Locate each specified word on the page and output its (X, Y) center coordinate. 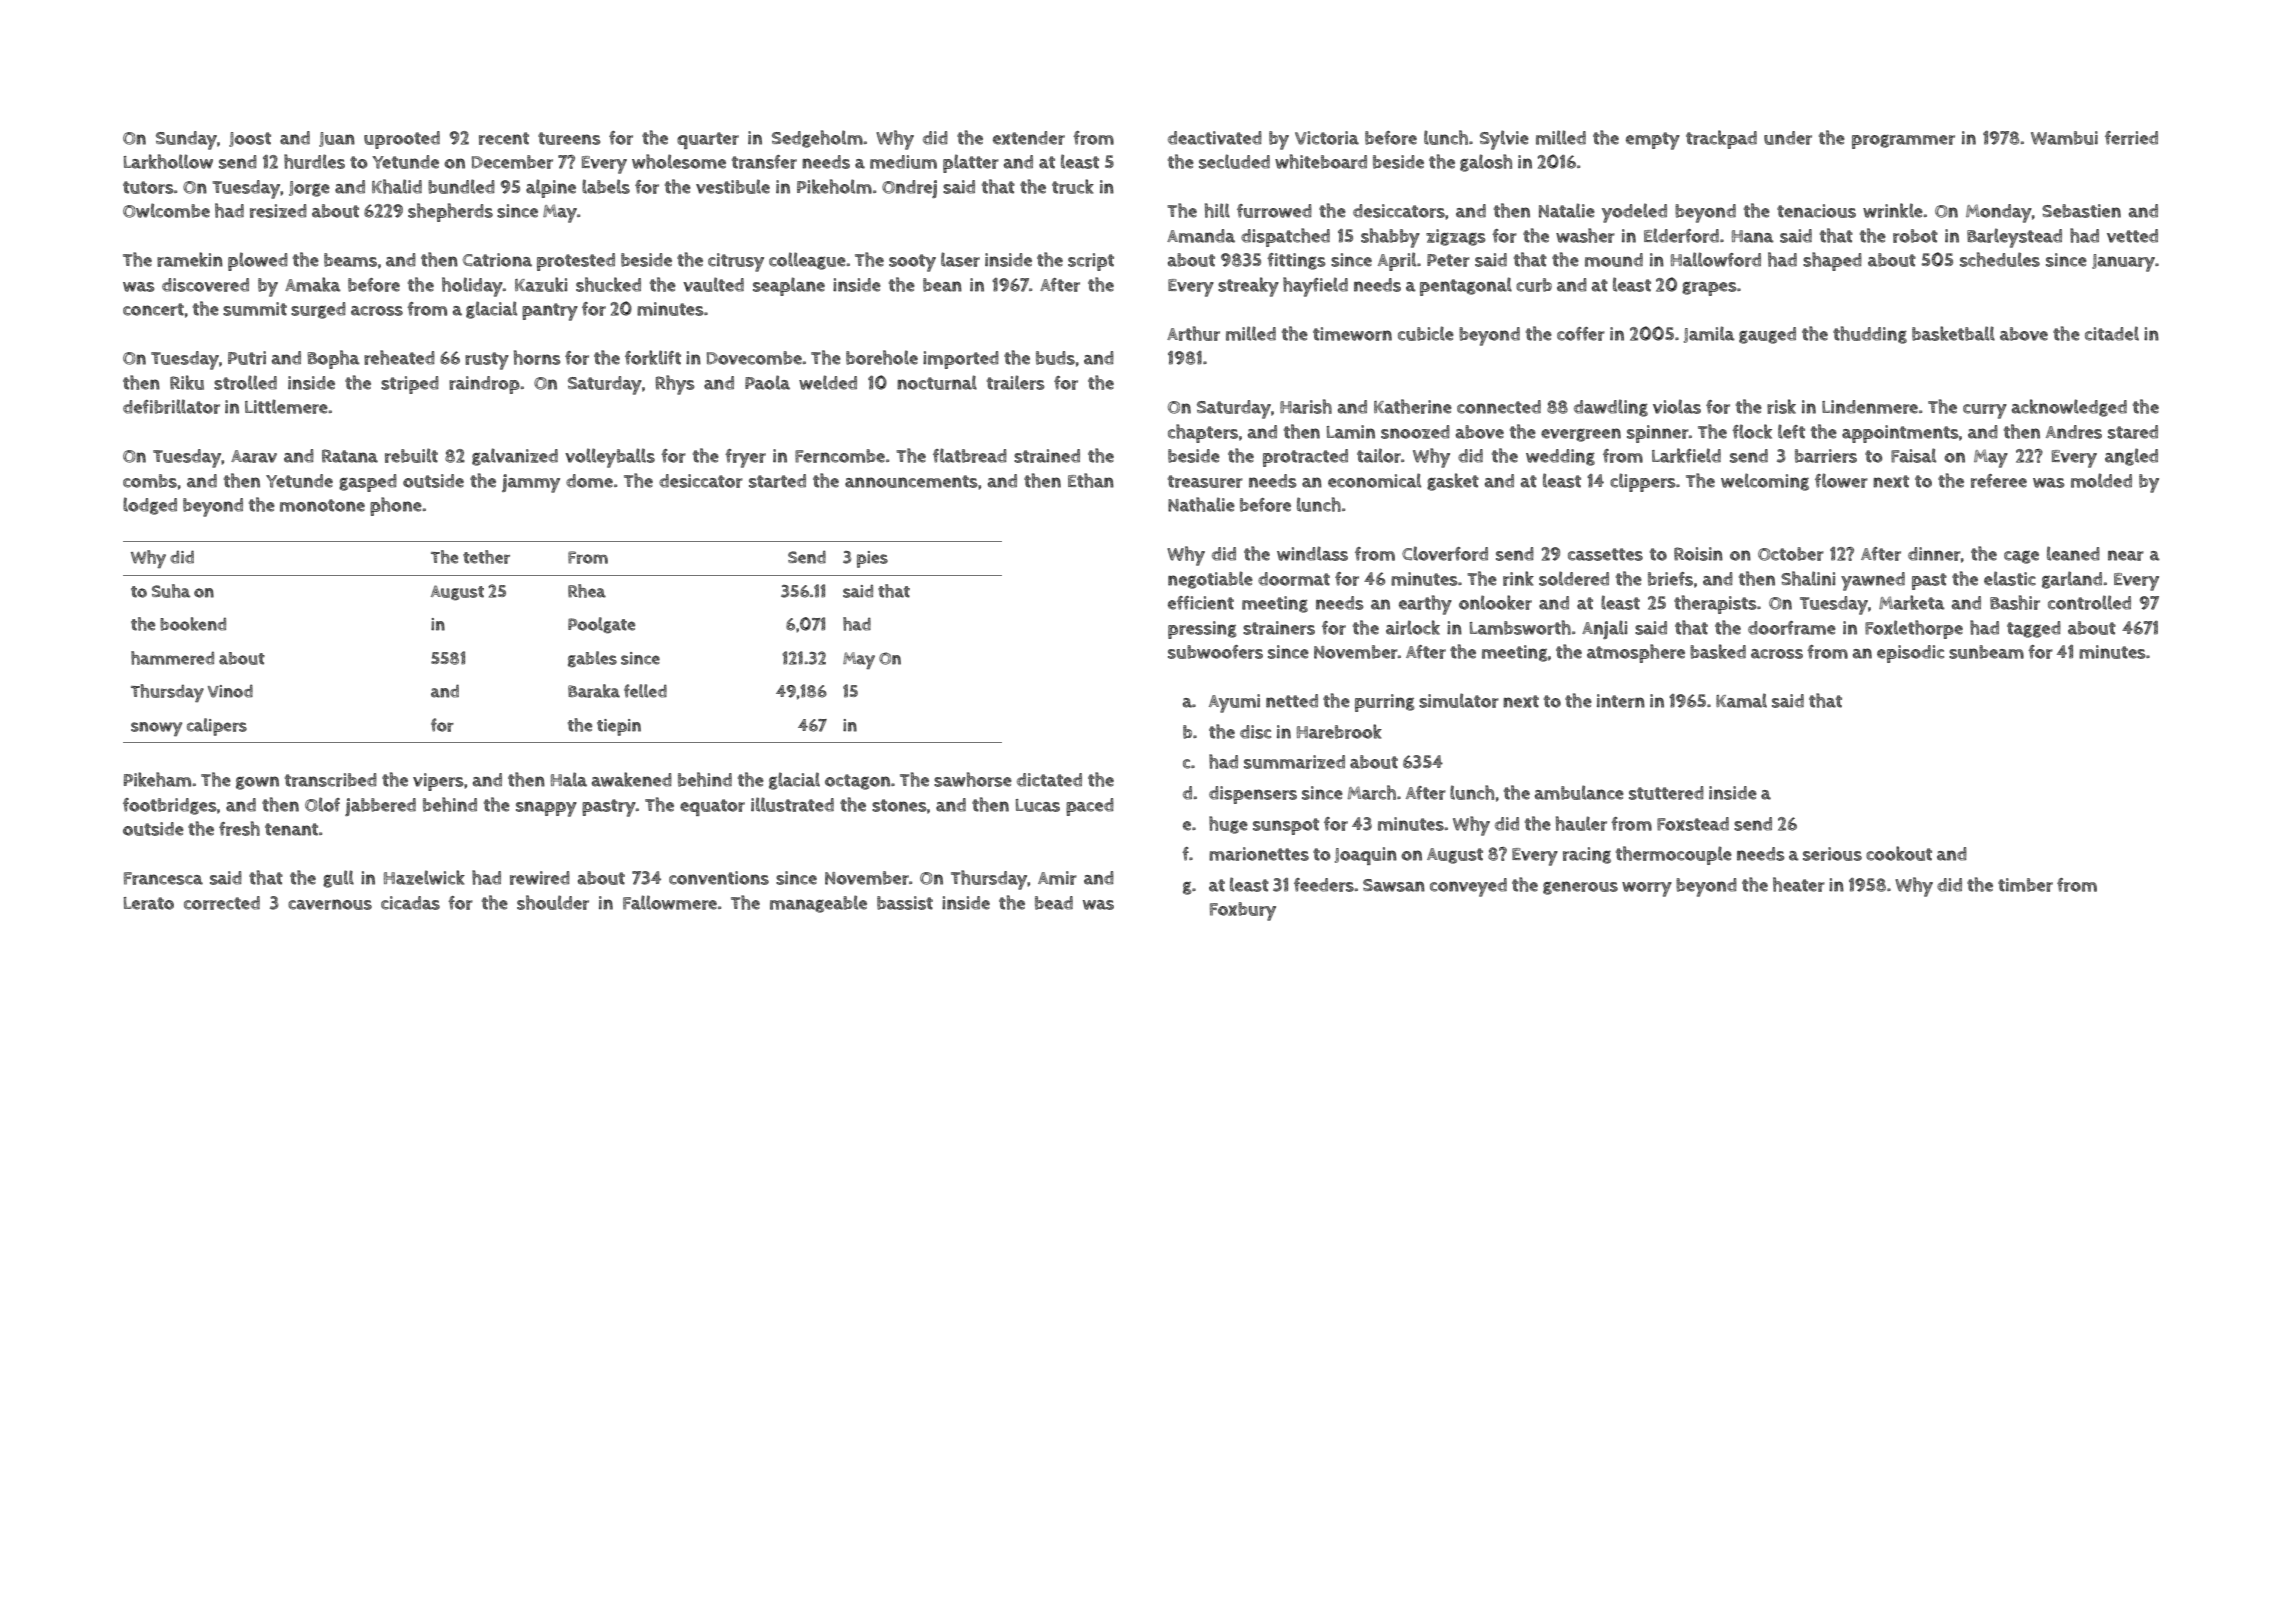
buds (1055, 358)
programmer (1903, 142)
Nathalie (1201, 504)
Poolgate (601, 625)
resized (278, 211)
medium (903, 162)
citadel (2112, 333)
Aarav (254, 456)
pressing (1202, 630)
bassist (905, 903)
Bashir (2015, 602)
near (2126, 555)
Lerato (149, 903)
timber (2025, 885)
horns (537, 357)
